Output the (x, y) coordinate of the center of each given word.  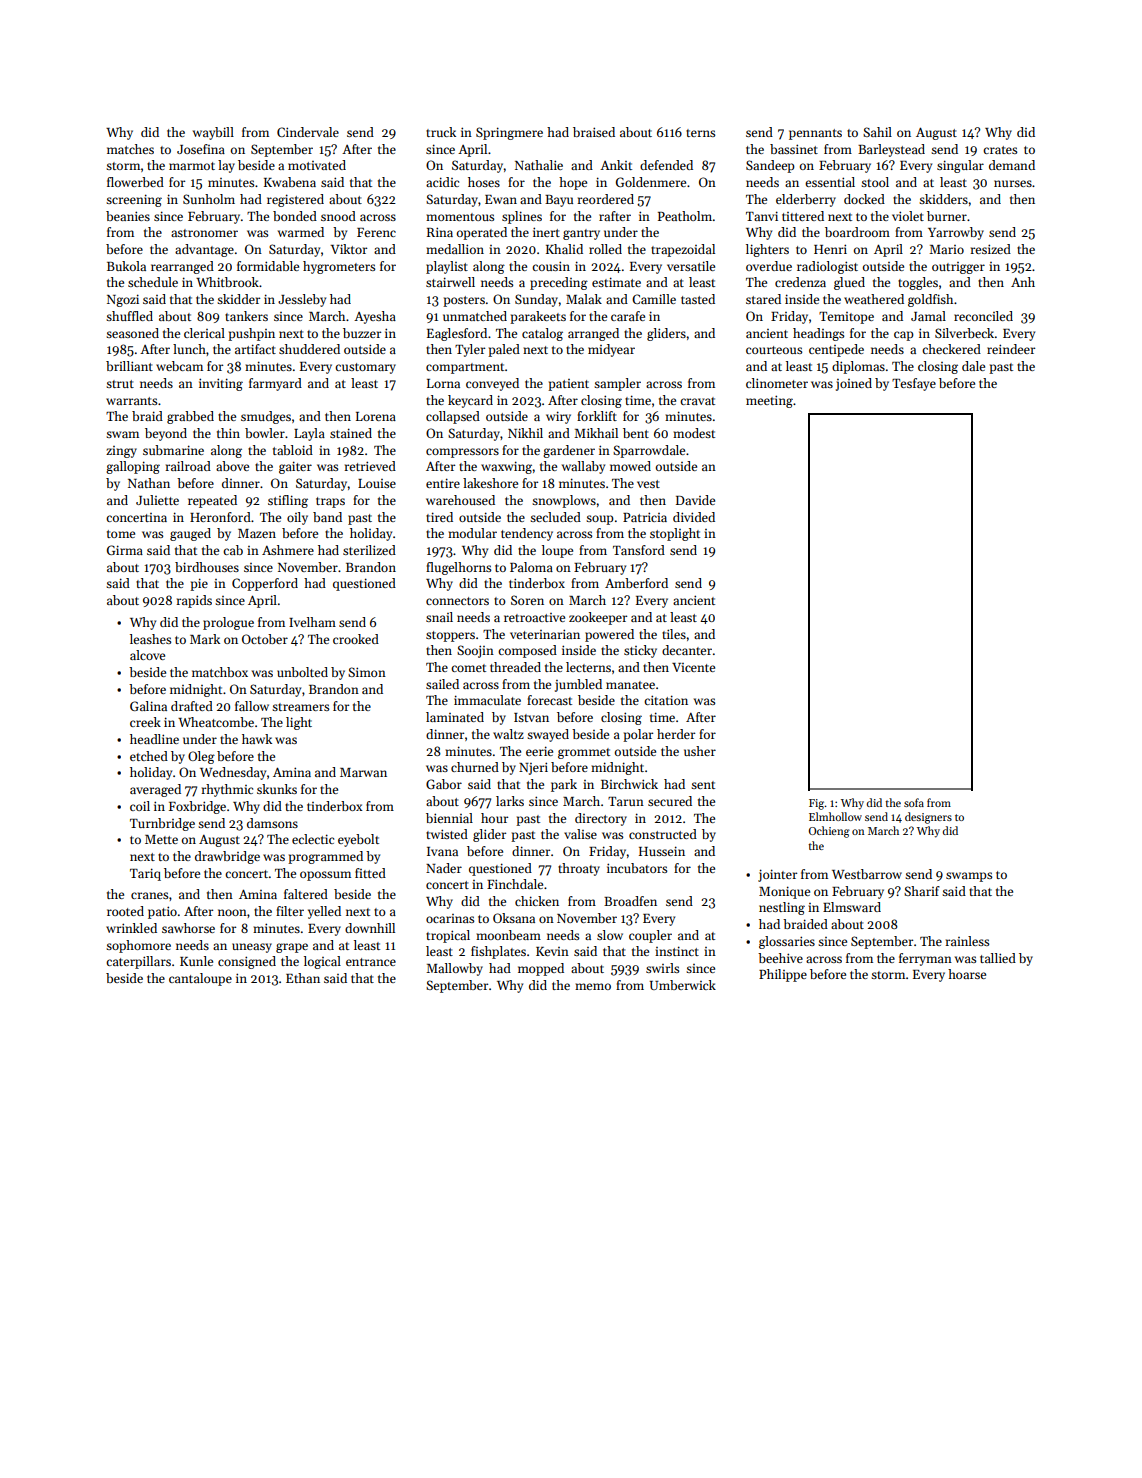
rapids (194, 601)
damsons (272, 823)
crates (1000, 150)
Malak (584, 299)
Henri (830, 249)
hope (573, 183)
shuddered (309, 349)
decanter (687, 650)
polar (638, 735)
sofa (914, 802)
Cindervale (308, 132)
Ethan (303, 978)
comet (468, 668)
